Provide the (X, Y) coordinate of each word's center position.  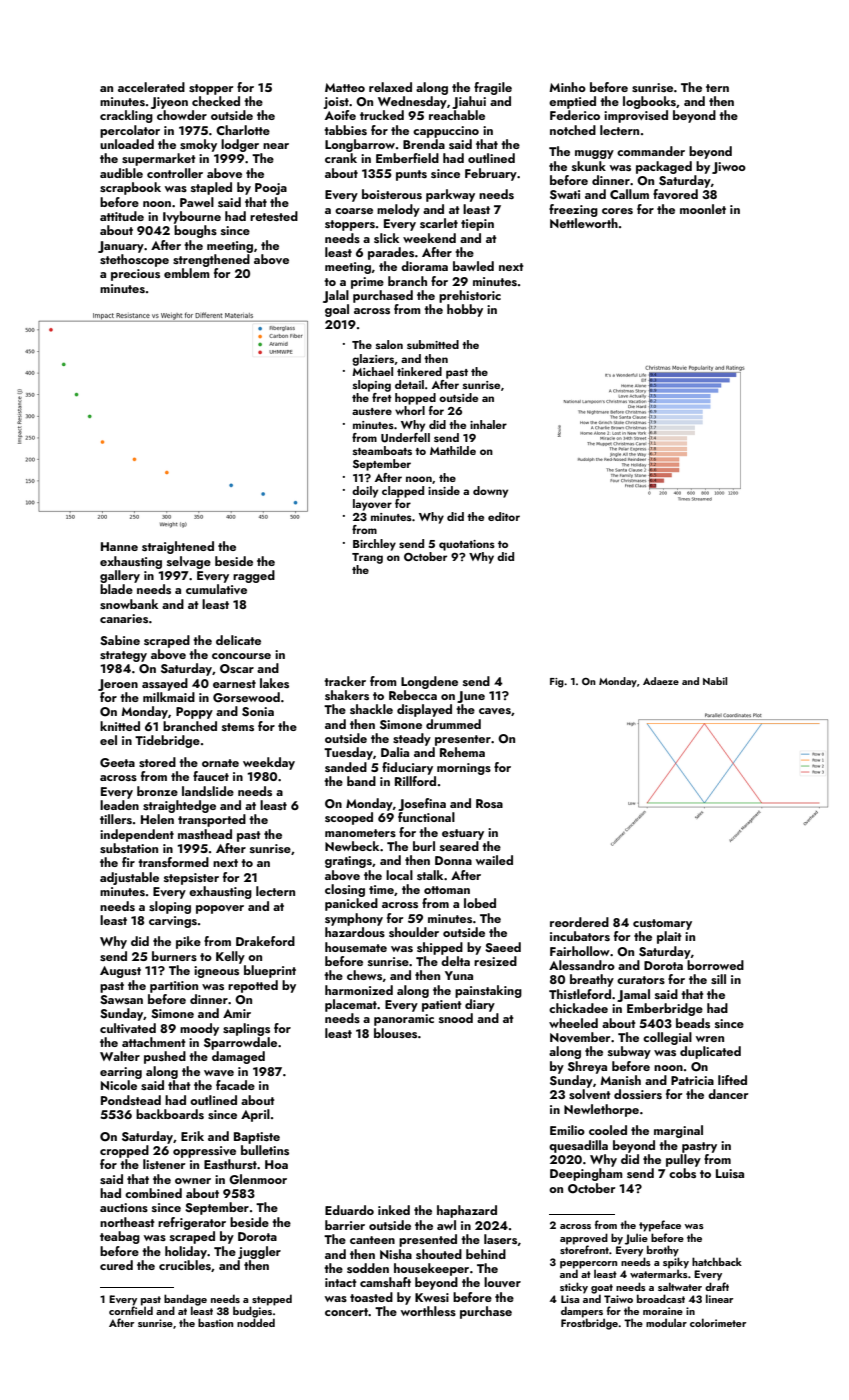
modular (666, 1322)
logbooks (649, 102)
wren (710, 1039)
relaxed (390, 87)
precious (135, 275)
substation (129, 848)
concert (346, 1312)
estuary (463, 834)
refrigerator (192, 1223)
